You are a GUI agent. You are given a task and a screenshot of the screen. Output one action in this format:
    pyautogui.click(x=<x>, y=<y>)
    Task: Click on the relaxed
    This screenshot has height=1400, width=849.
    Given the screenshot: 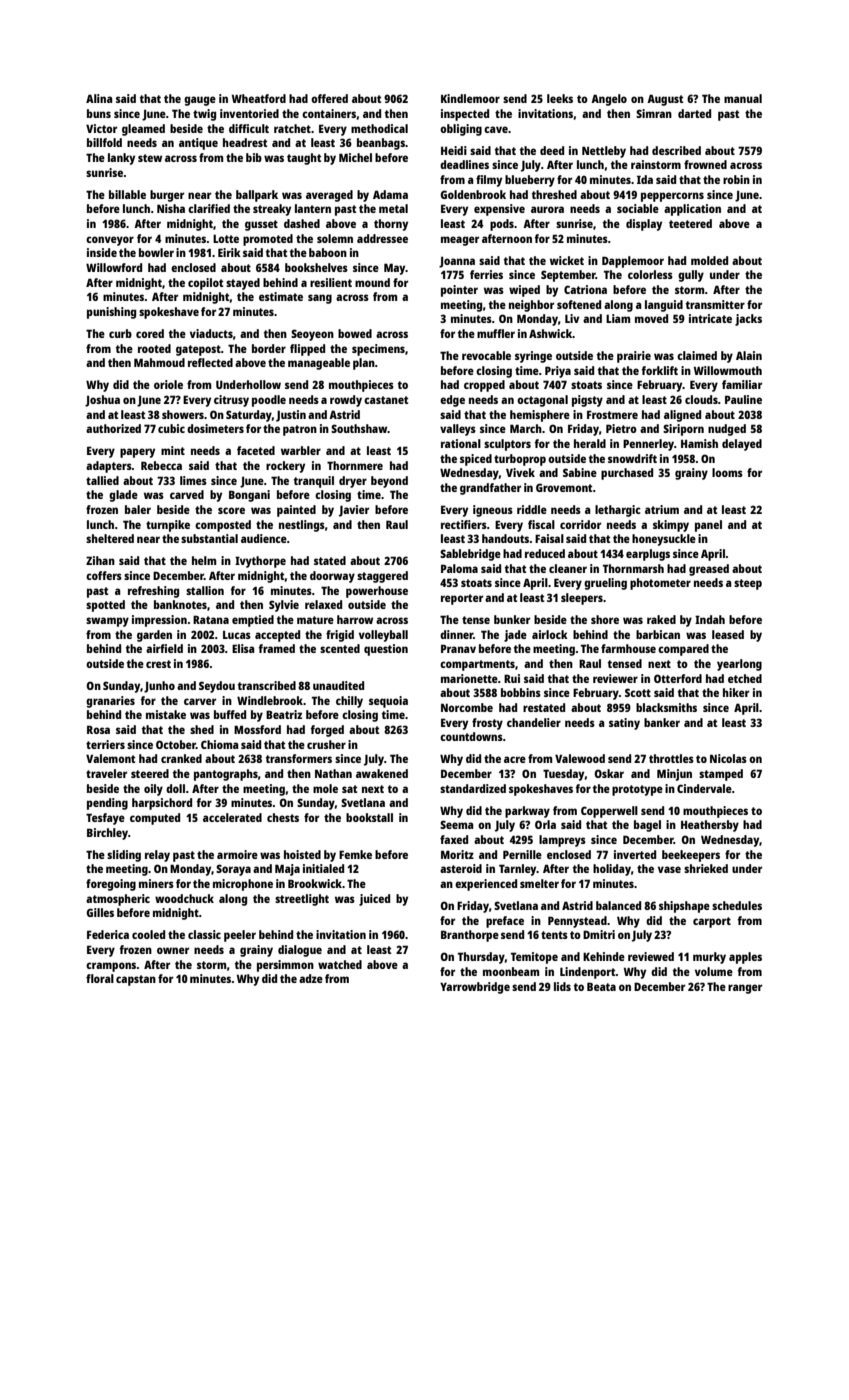 What is the action you would take?
    pyautogui.click(x=323, y=604)
